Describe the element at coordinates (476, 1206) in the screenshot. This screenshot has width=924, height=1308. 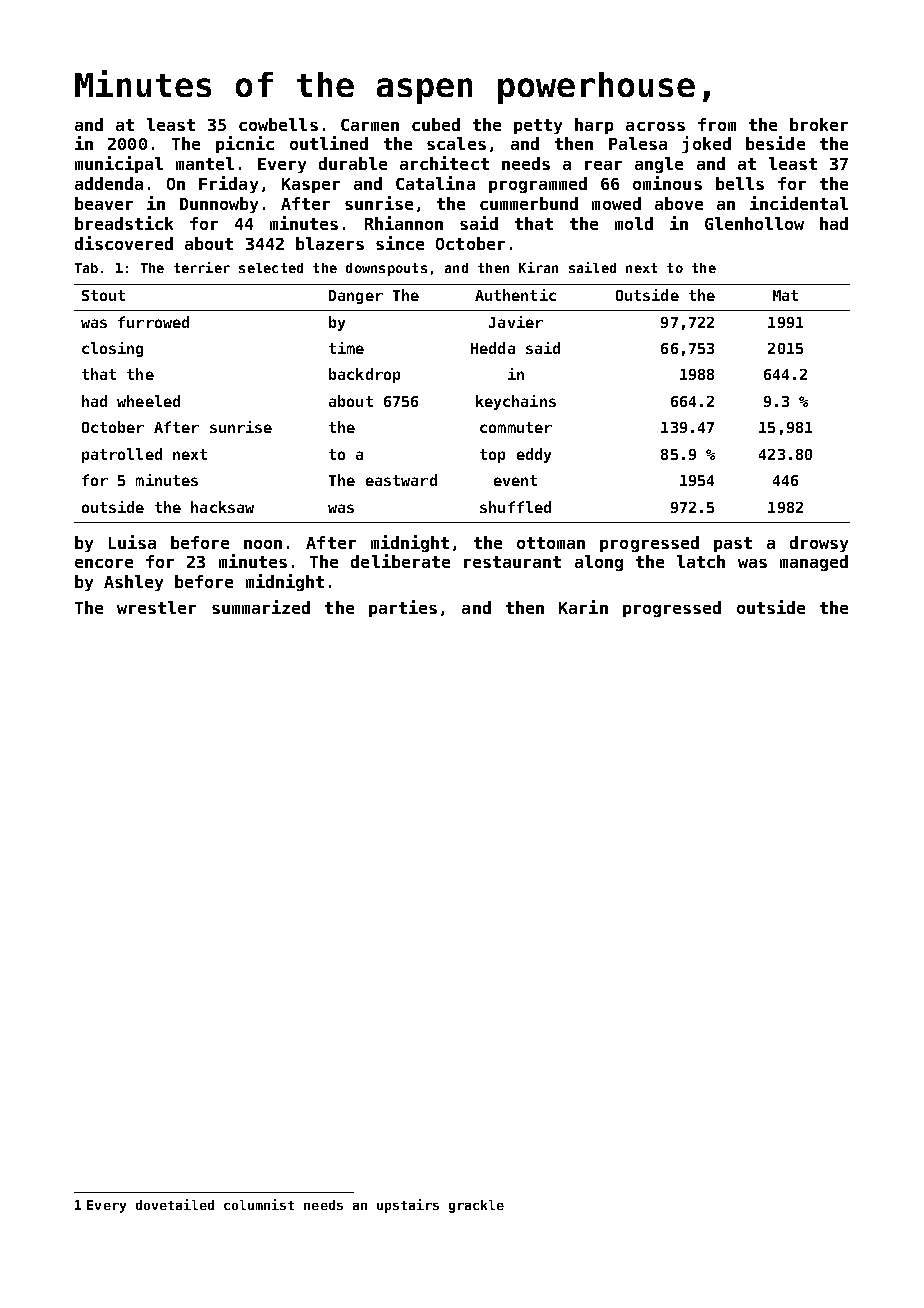
I see `grackle` at that location.
